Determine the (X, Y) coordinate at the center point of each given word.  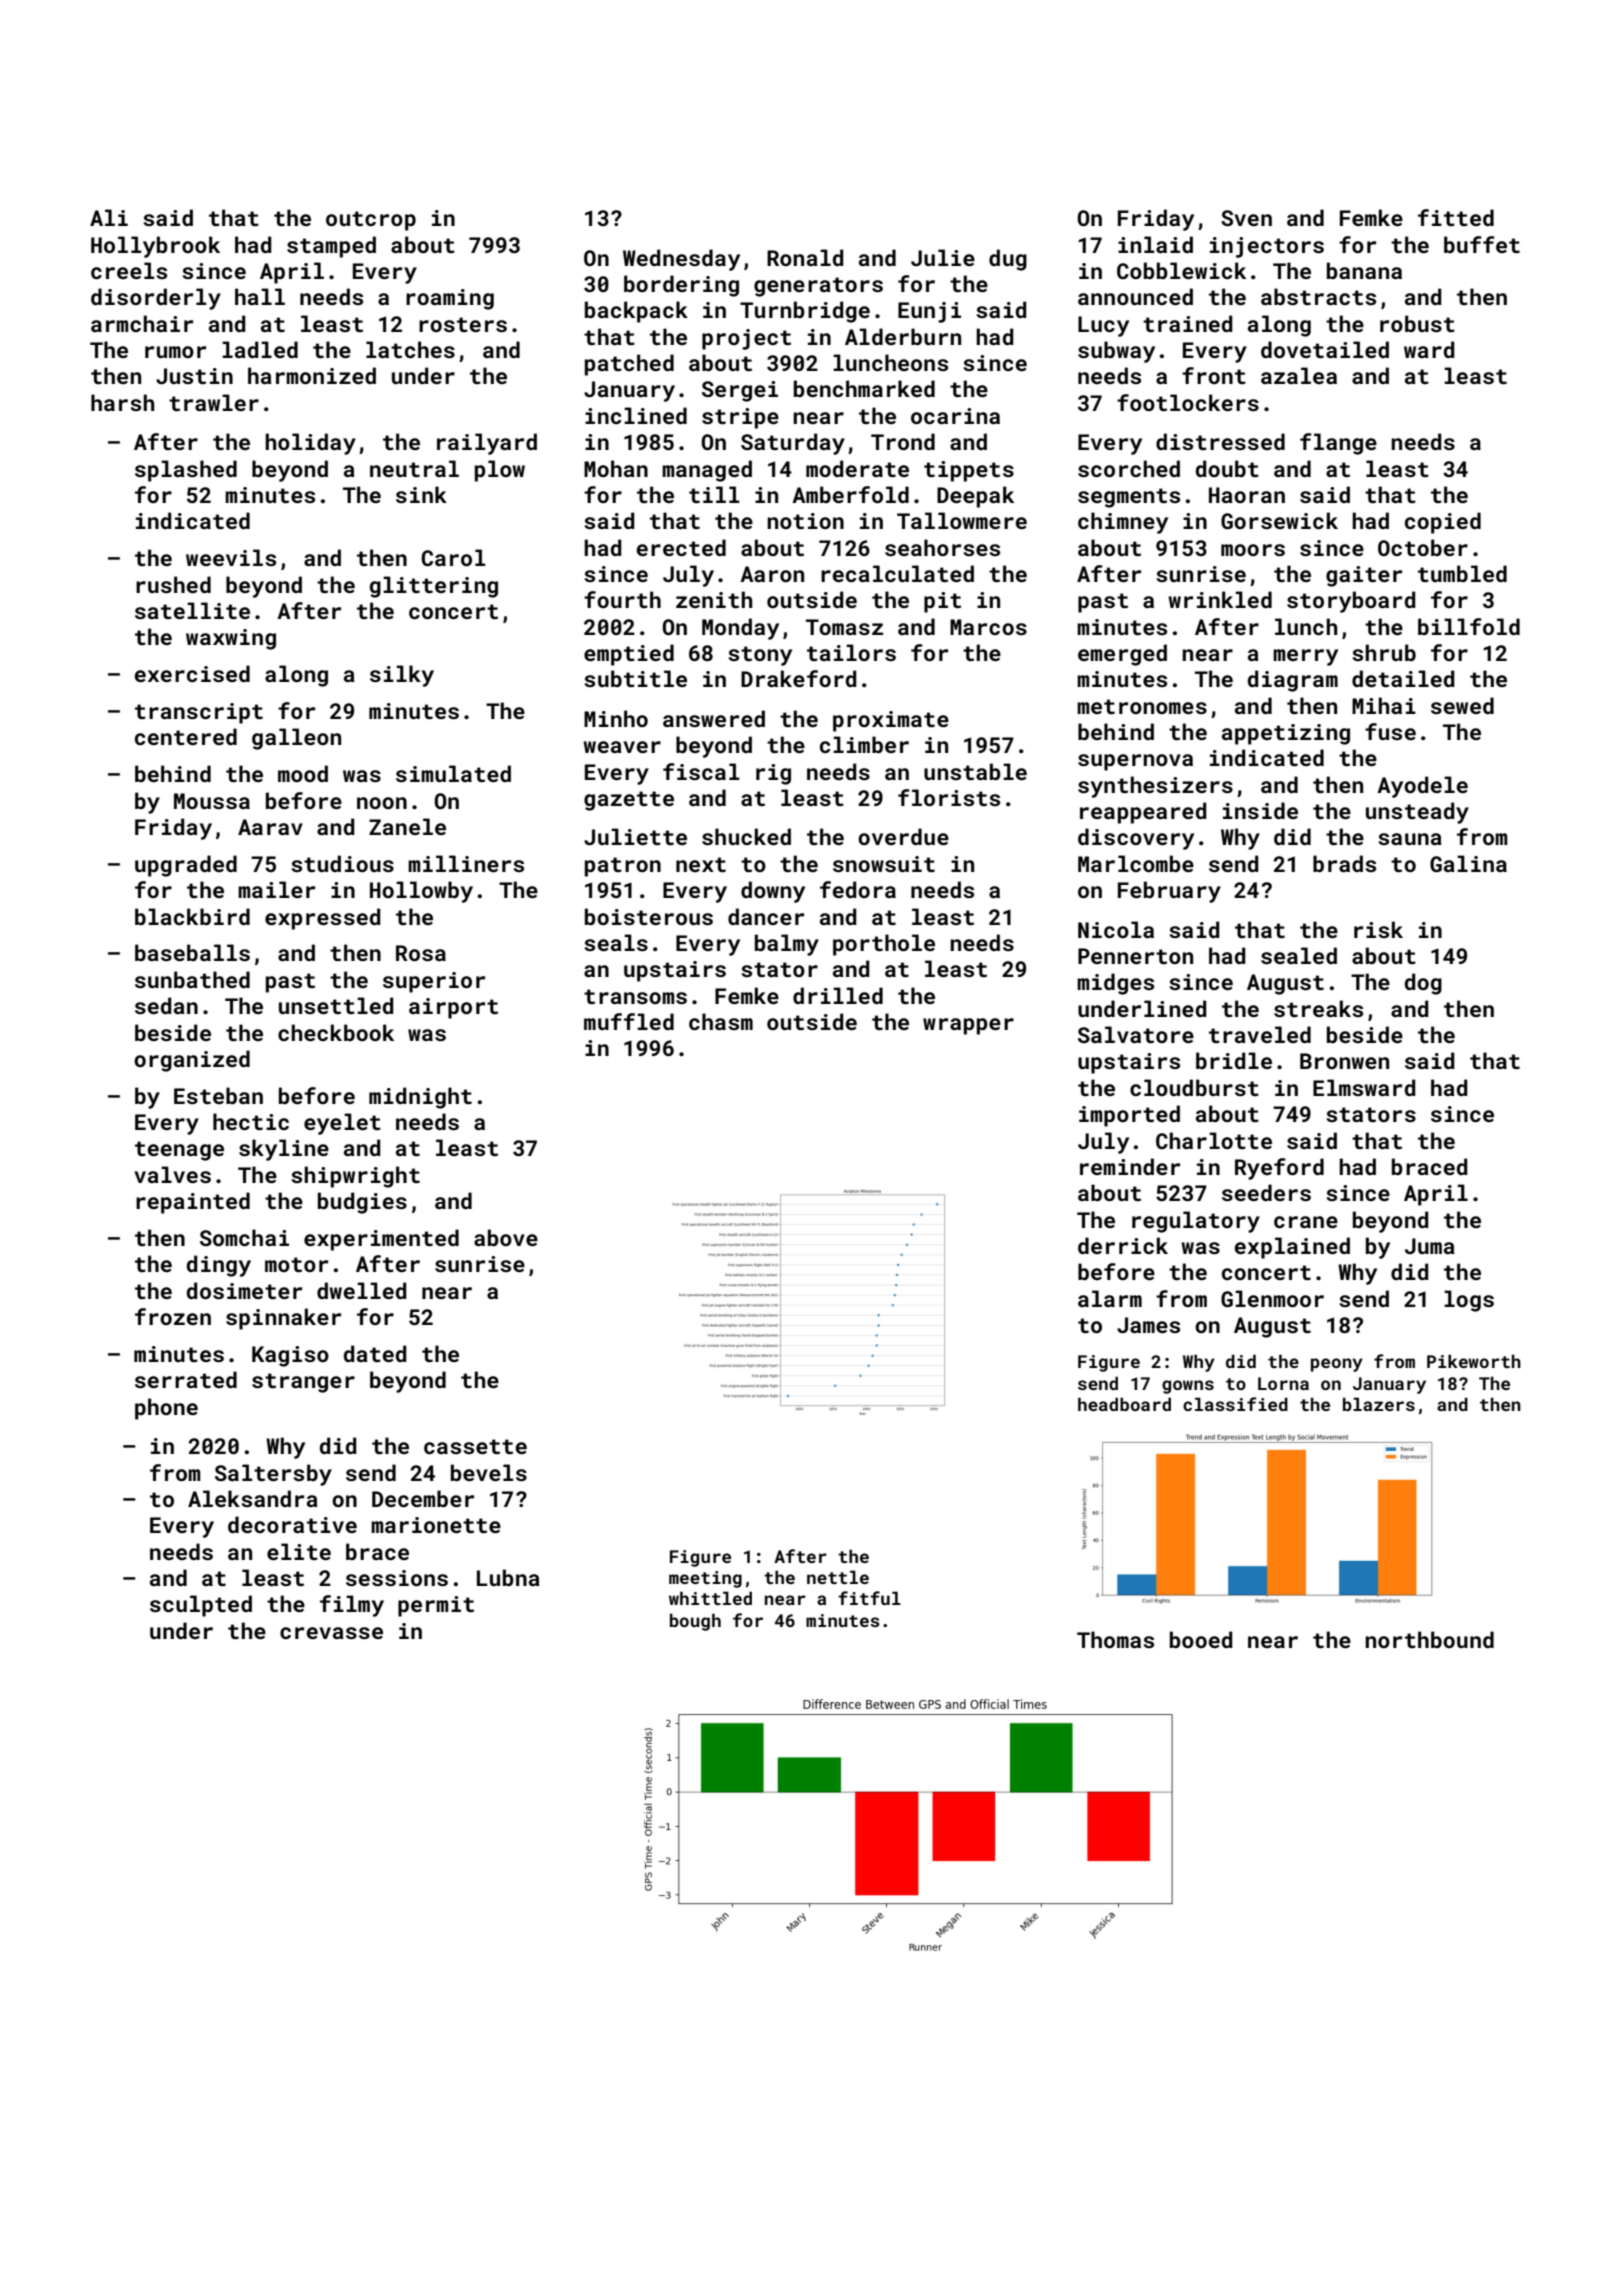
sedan (166, 1005)
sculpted (201, 1606)
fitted (1456, 217)
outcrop (371, 221)
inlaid (1155, 244)
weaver (622, 747)
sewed (1462, 705)
